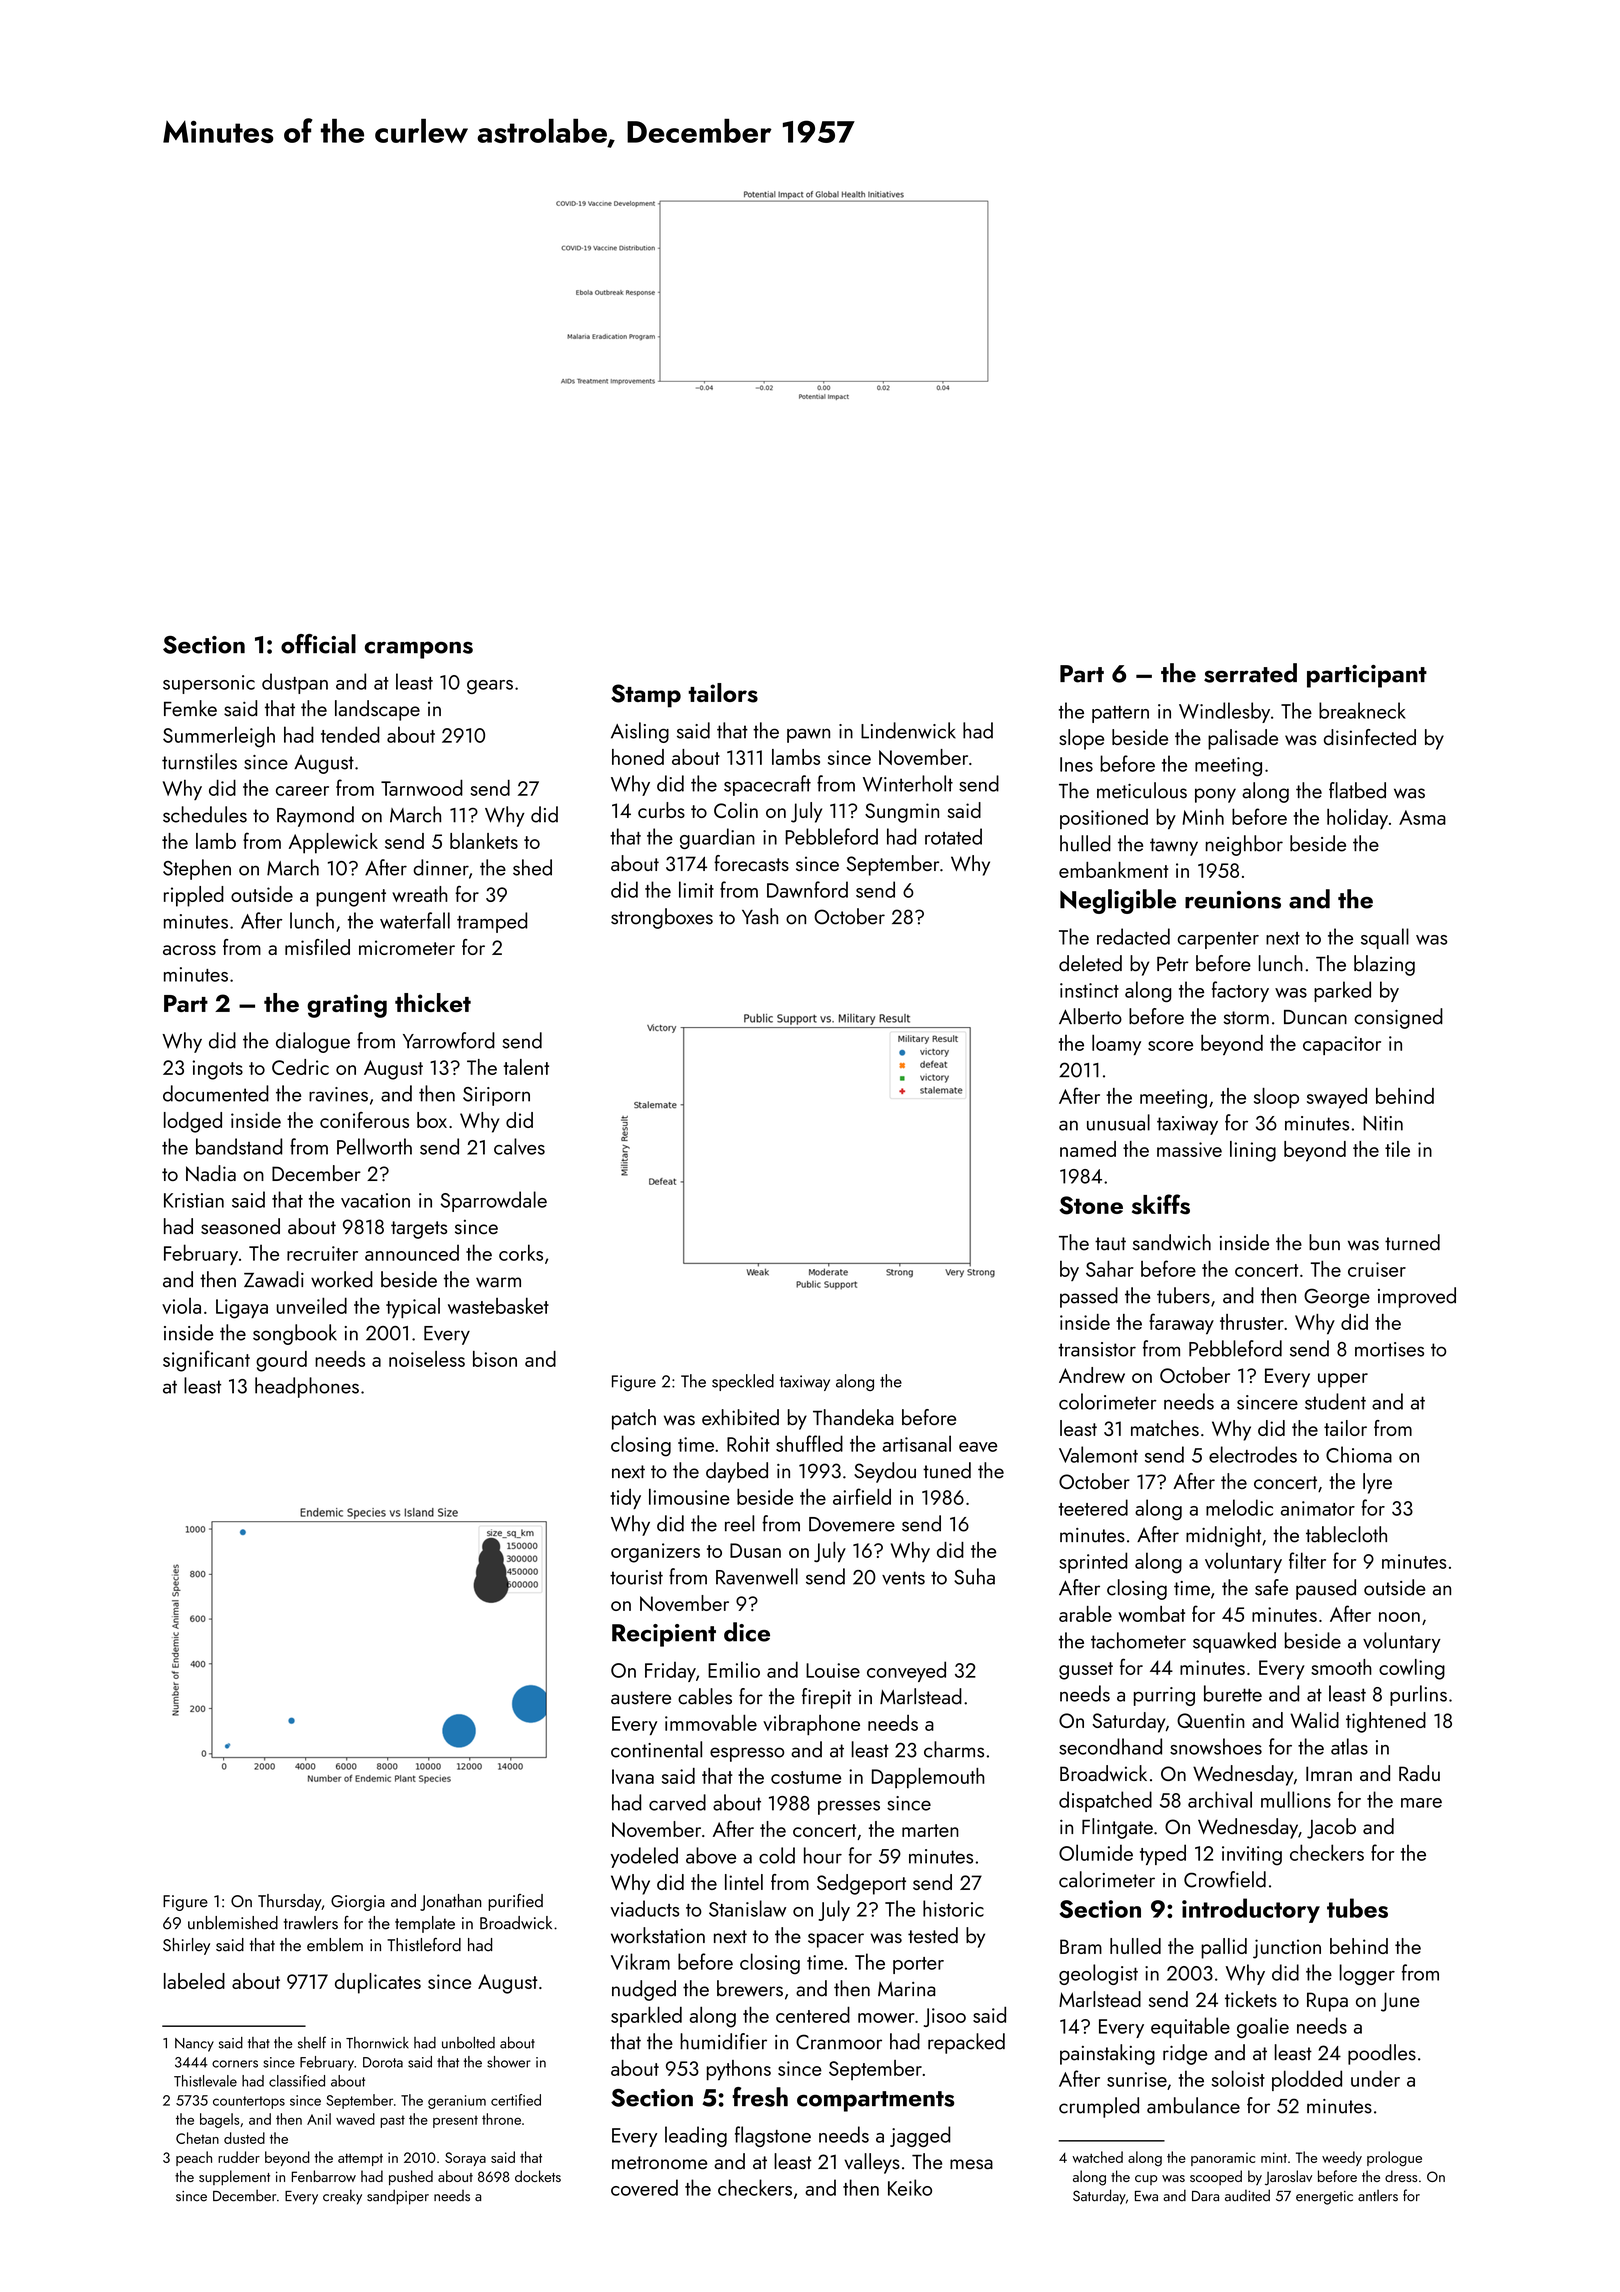 The image size is (1620, 2292). What do you see at coordinates (1090, 1016) in the page?
I see `Alberto` at bounding box center [1090, 1016].
